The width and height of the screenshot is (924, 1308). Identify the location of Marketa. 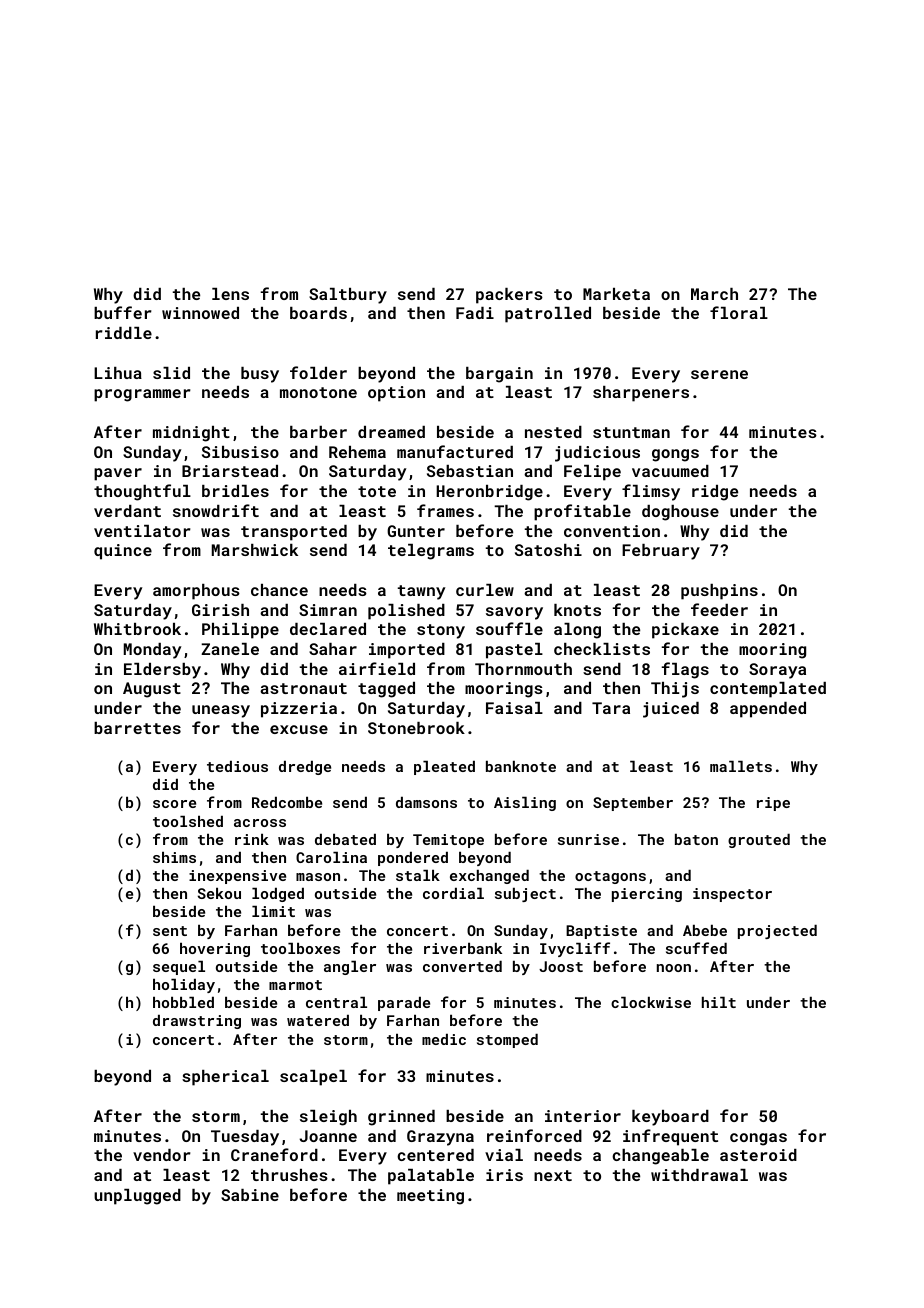
(616, 294).
